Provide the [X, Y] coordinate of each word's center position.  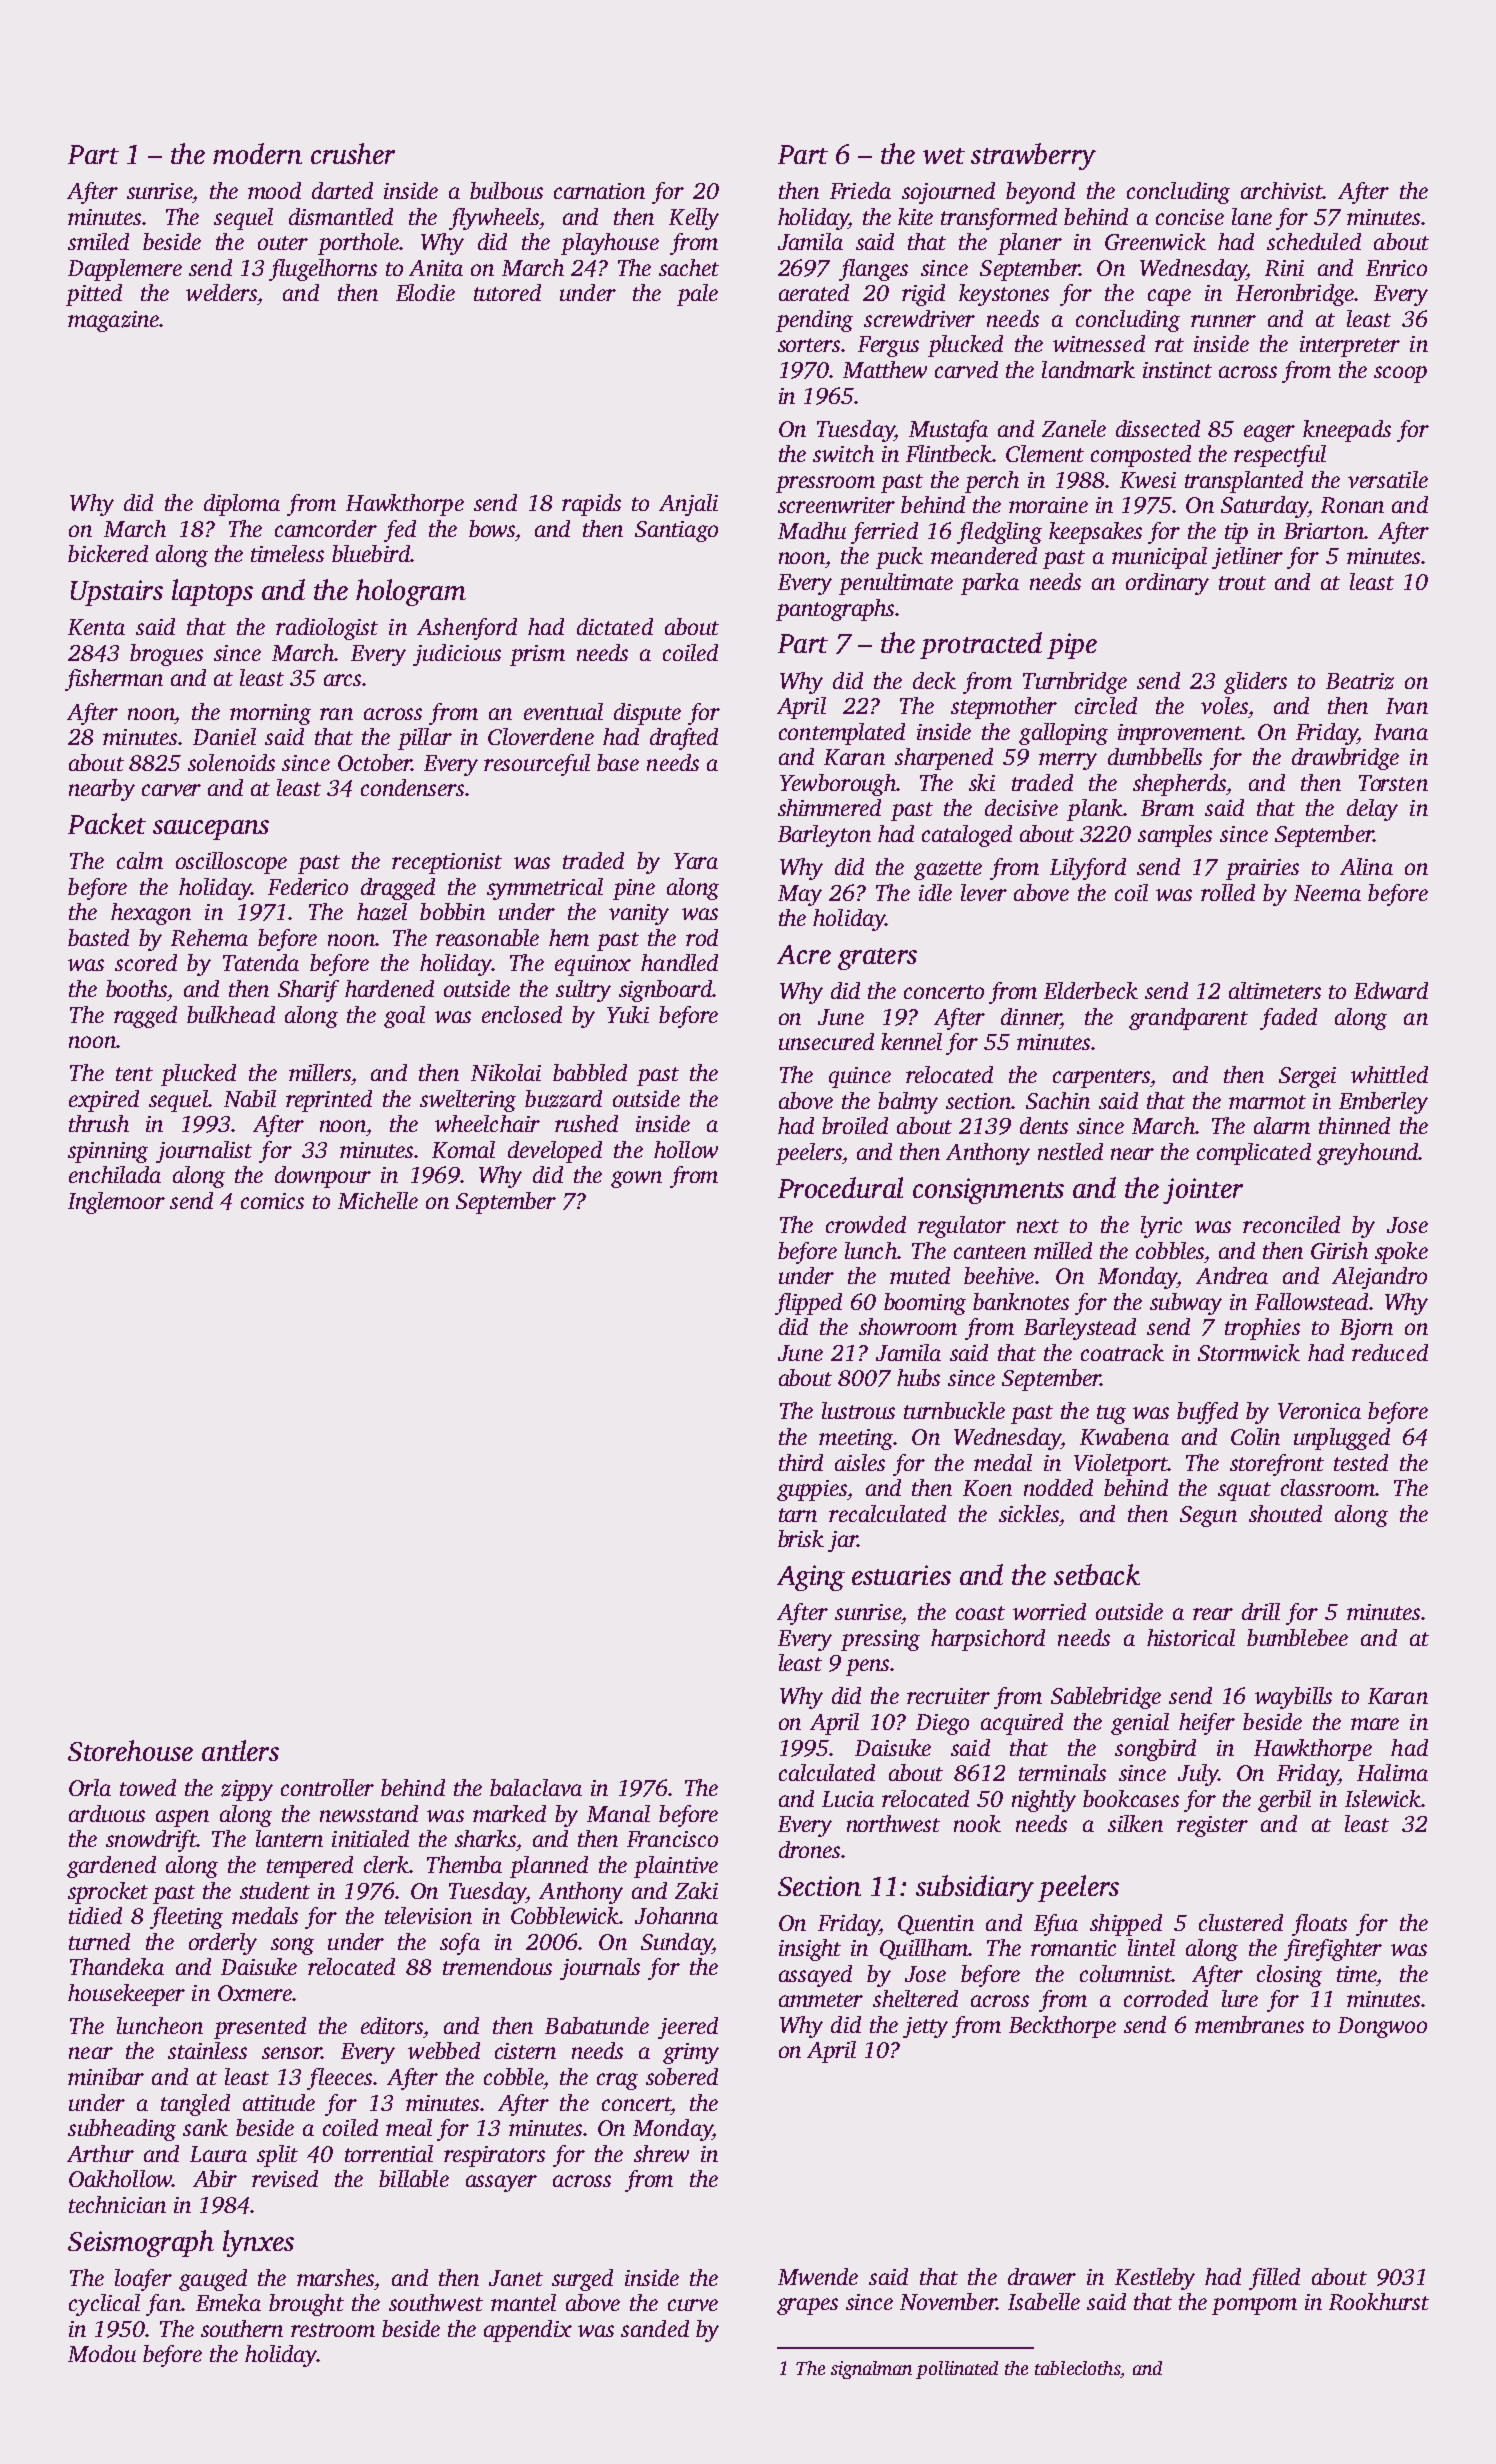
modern [257, 153]
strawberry [1033, 156]
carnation [599, 191]
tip [1236, 533]
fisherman [114, 680]
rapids [591, 505]
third [801, 1462]
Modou [102, 2353]
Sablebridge [1106, 1698]
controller [327, 1787]
